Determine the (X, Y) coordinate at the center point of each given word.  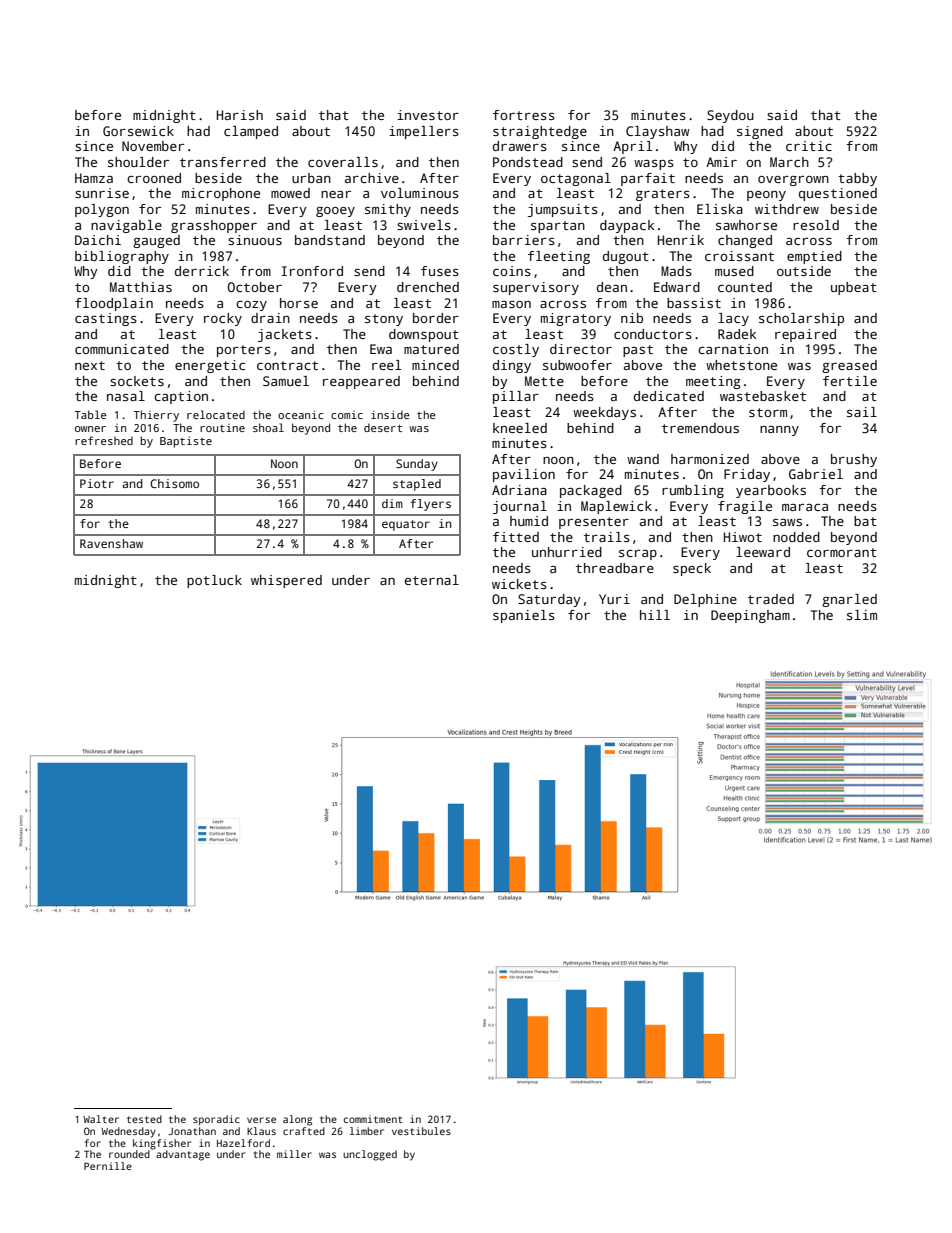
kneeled (520, 428)
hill (655, 615)
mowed (290, 193)
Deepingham (750, 616)
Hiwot (743, 537)
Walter (101, 1119)
